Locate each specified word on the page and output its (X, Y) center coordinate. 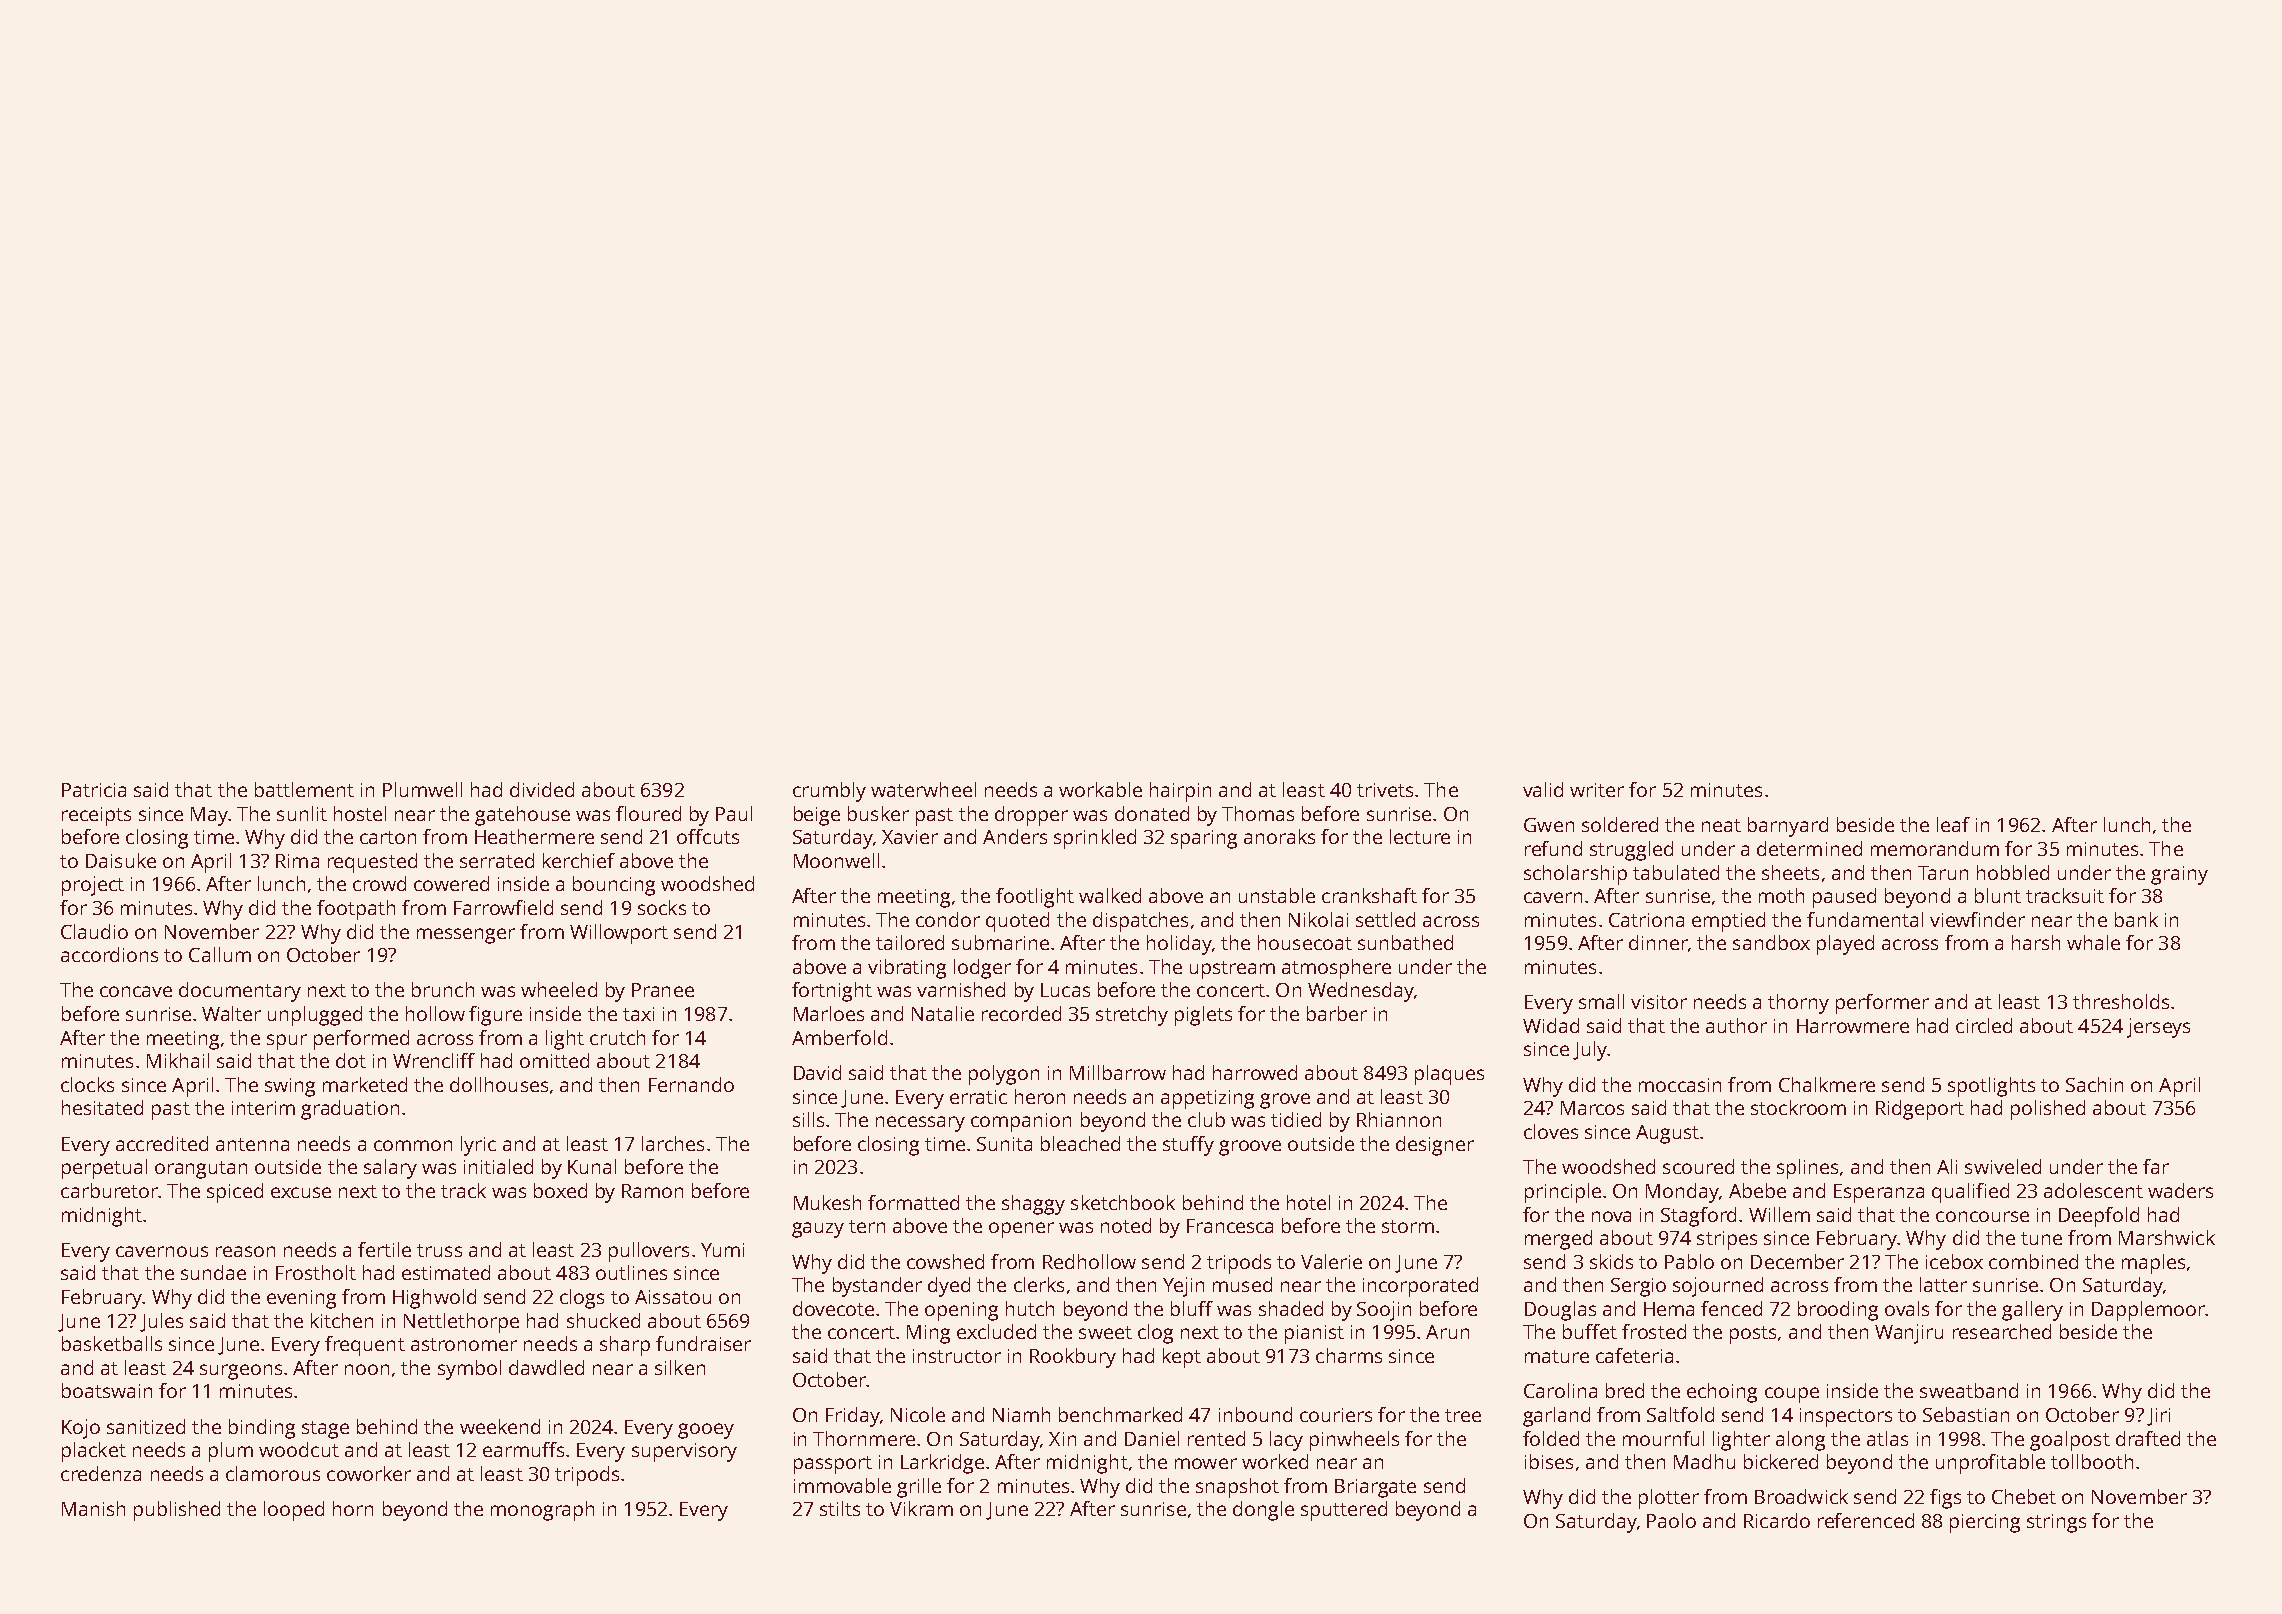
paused (1844, 898)
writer (1597, 790)
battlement (304, 789)
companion (1021, 1122)
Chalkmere (1827, 1084)
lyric (478, 1146)
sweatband (1969, 1390)
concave (136, 991)
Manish (93, 1508)
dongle (1263, 1511)
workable (1100, 789)
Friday (853, 1417)
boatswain (107, 1390)
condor (948, 919)
